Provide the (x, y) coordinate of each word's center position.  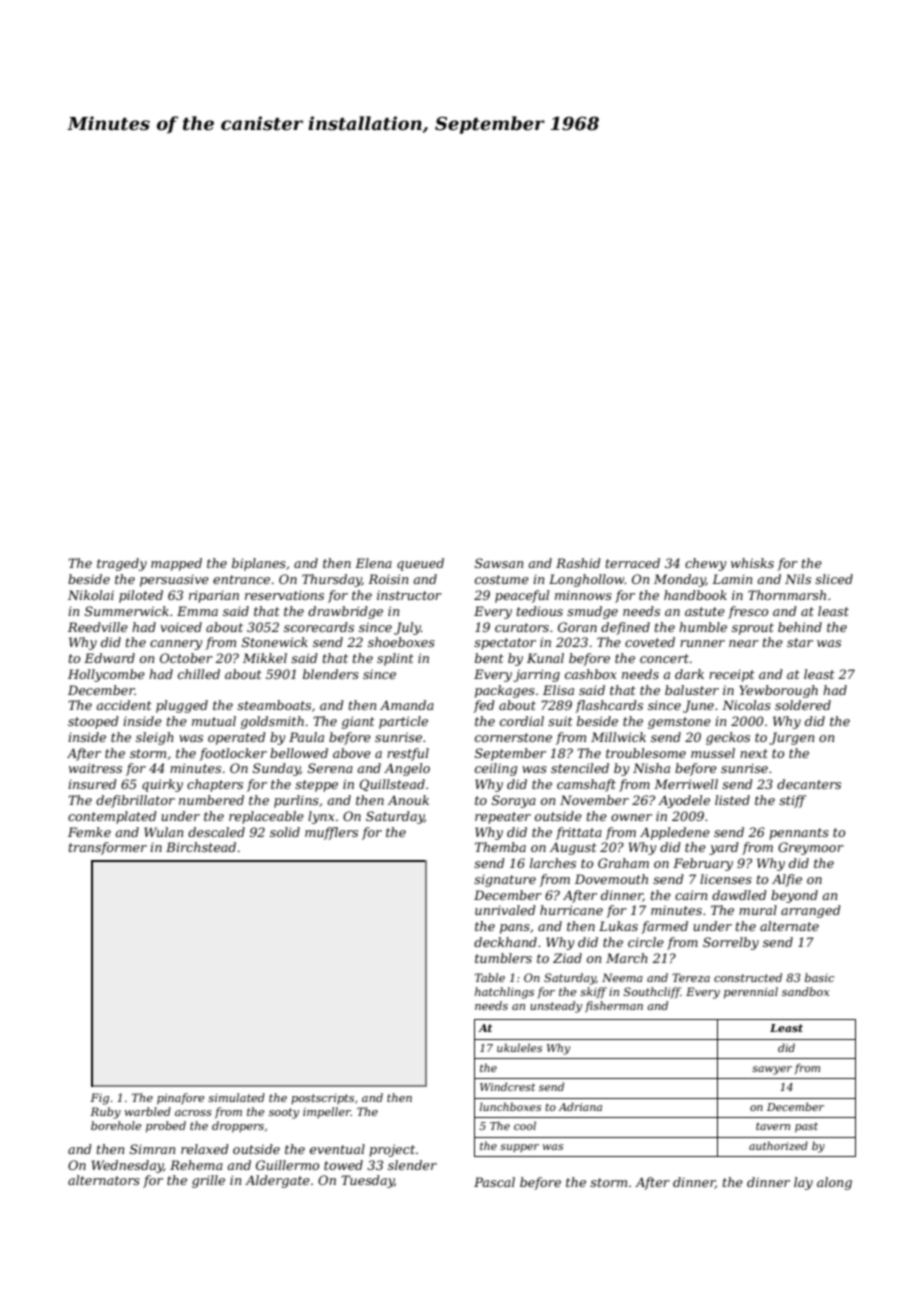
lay (803, 1183)
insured (92, 784)
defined (625, 628)
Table (490, 977)
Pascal (494, 1182)
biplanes (259, 564)
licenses (726, 879)
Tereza (691, 977)
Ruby (105, 1113)
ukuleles (519, 1047)
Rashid (578, 563)
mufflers (331, 833)
